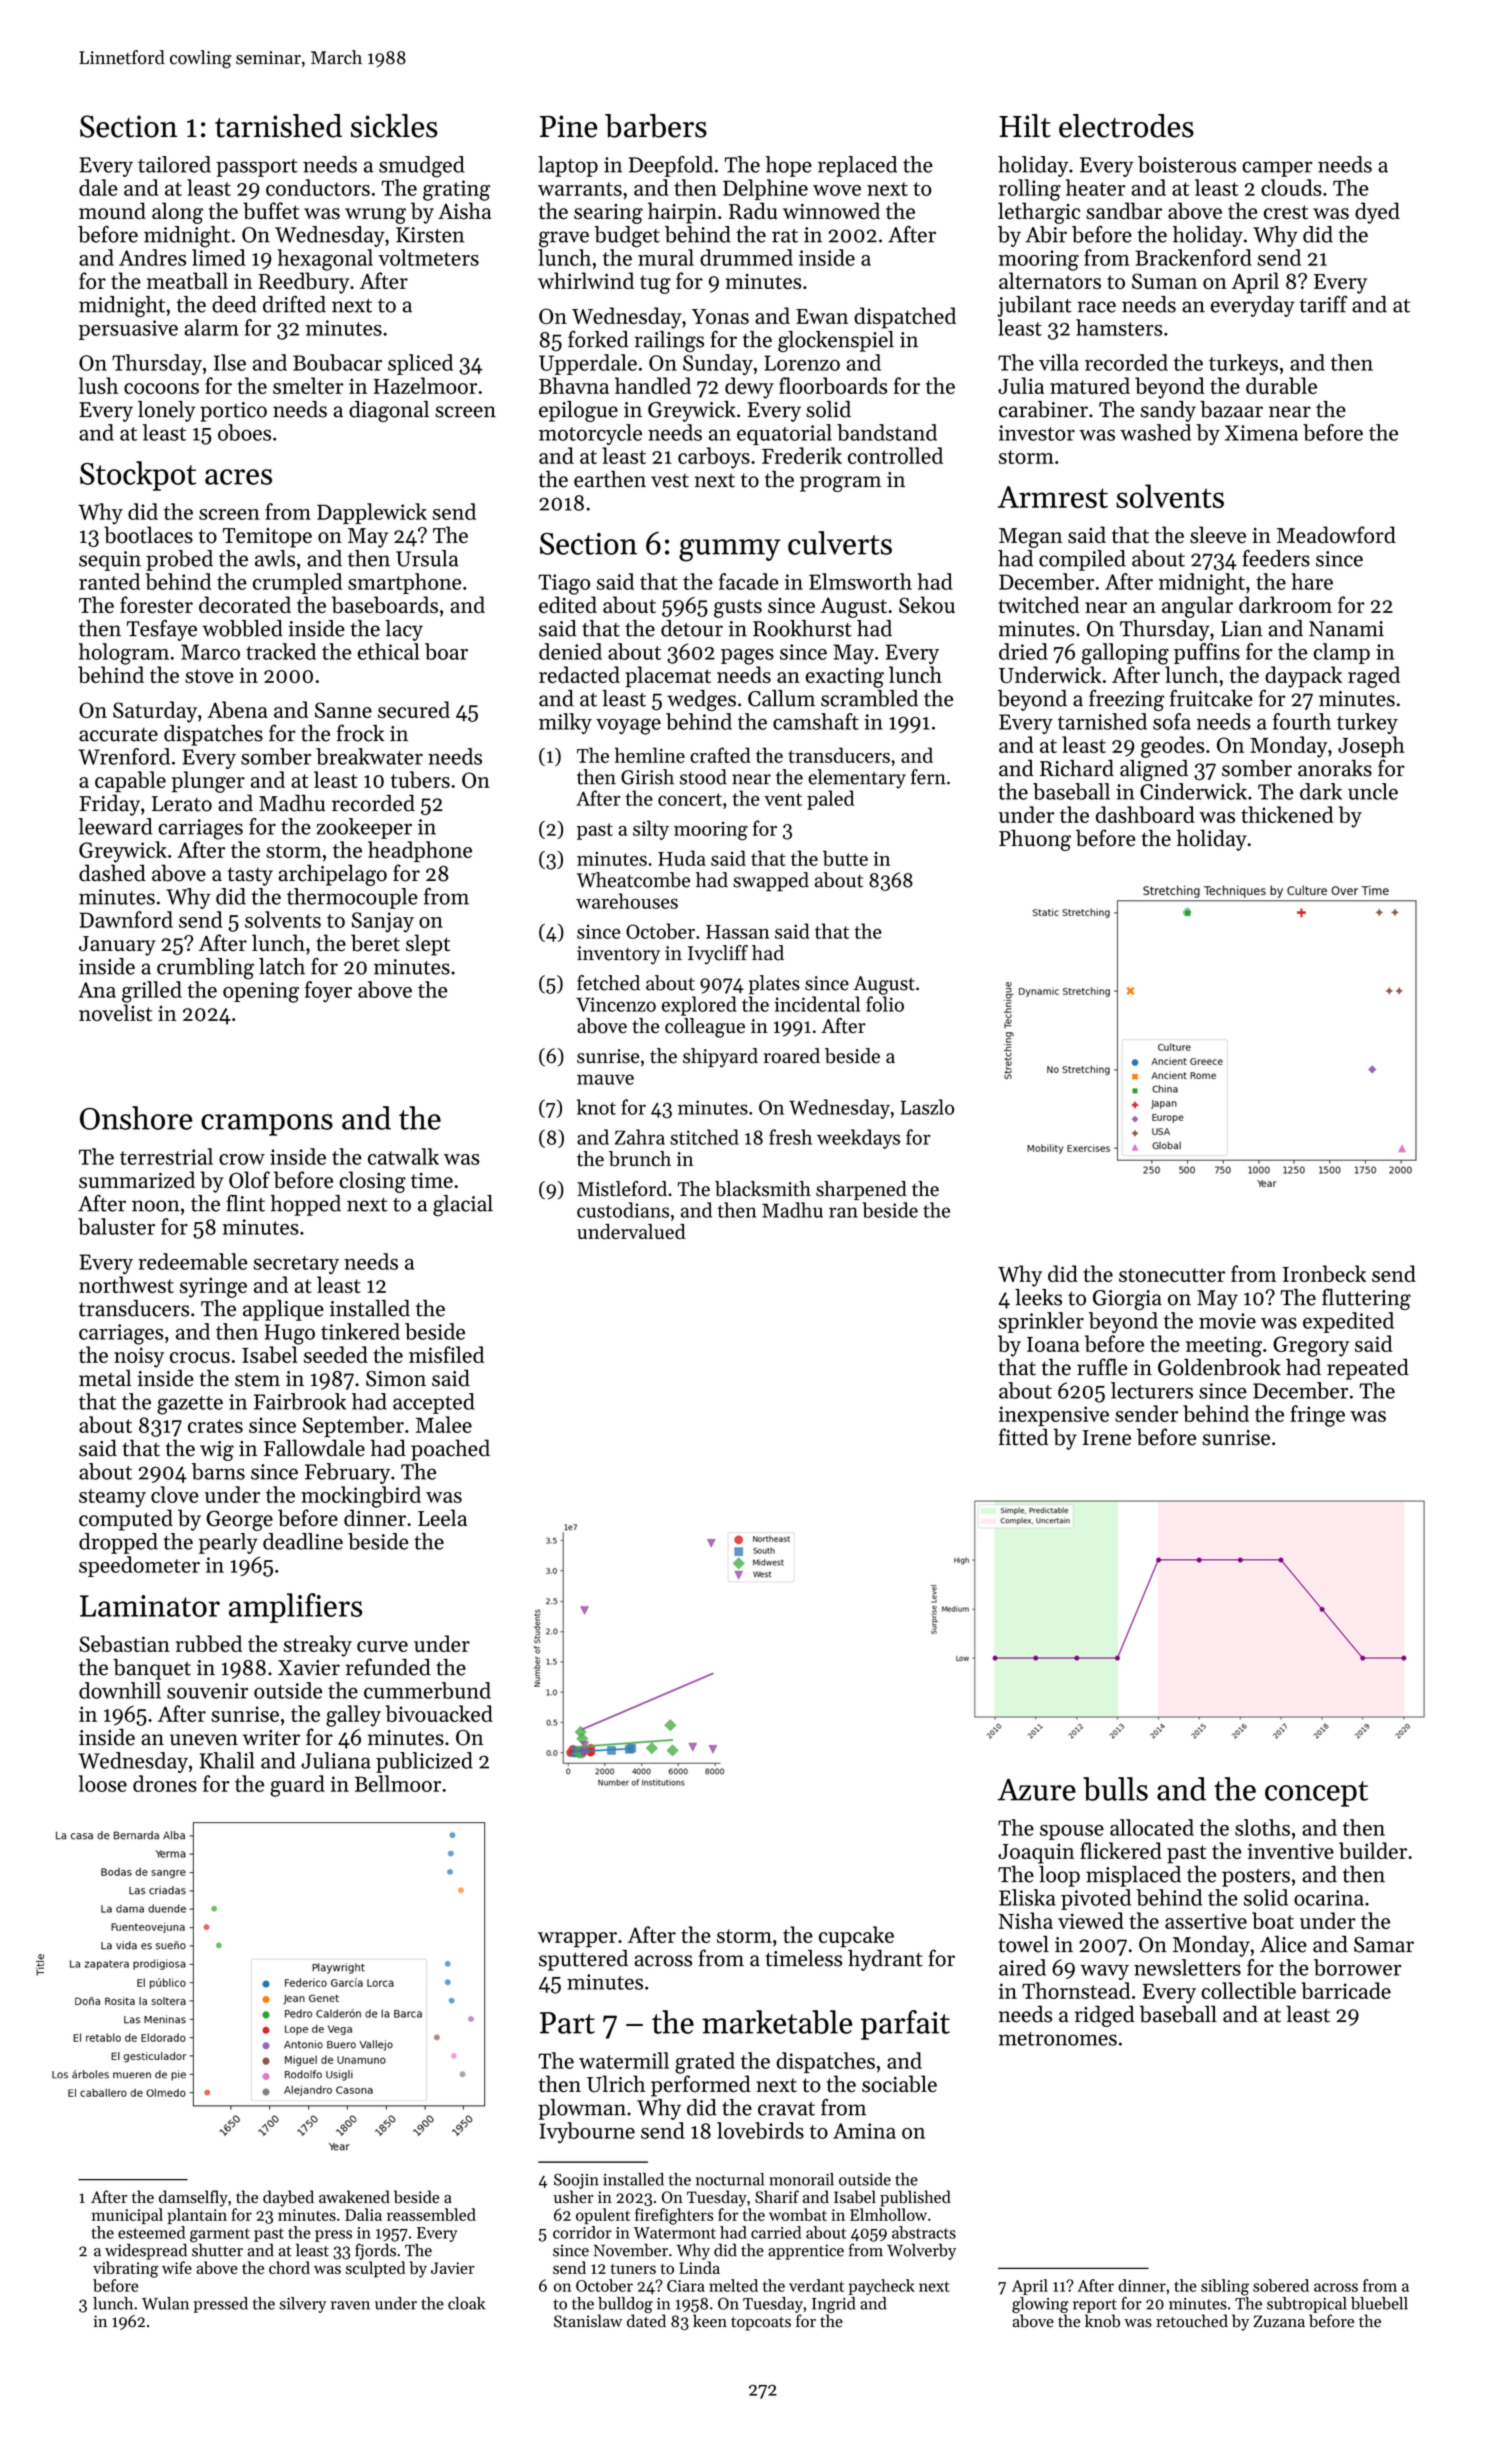 The image size is (1496, 2464). I want to click on Phuong, so click(1035, 840).
